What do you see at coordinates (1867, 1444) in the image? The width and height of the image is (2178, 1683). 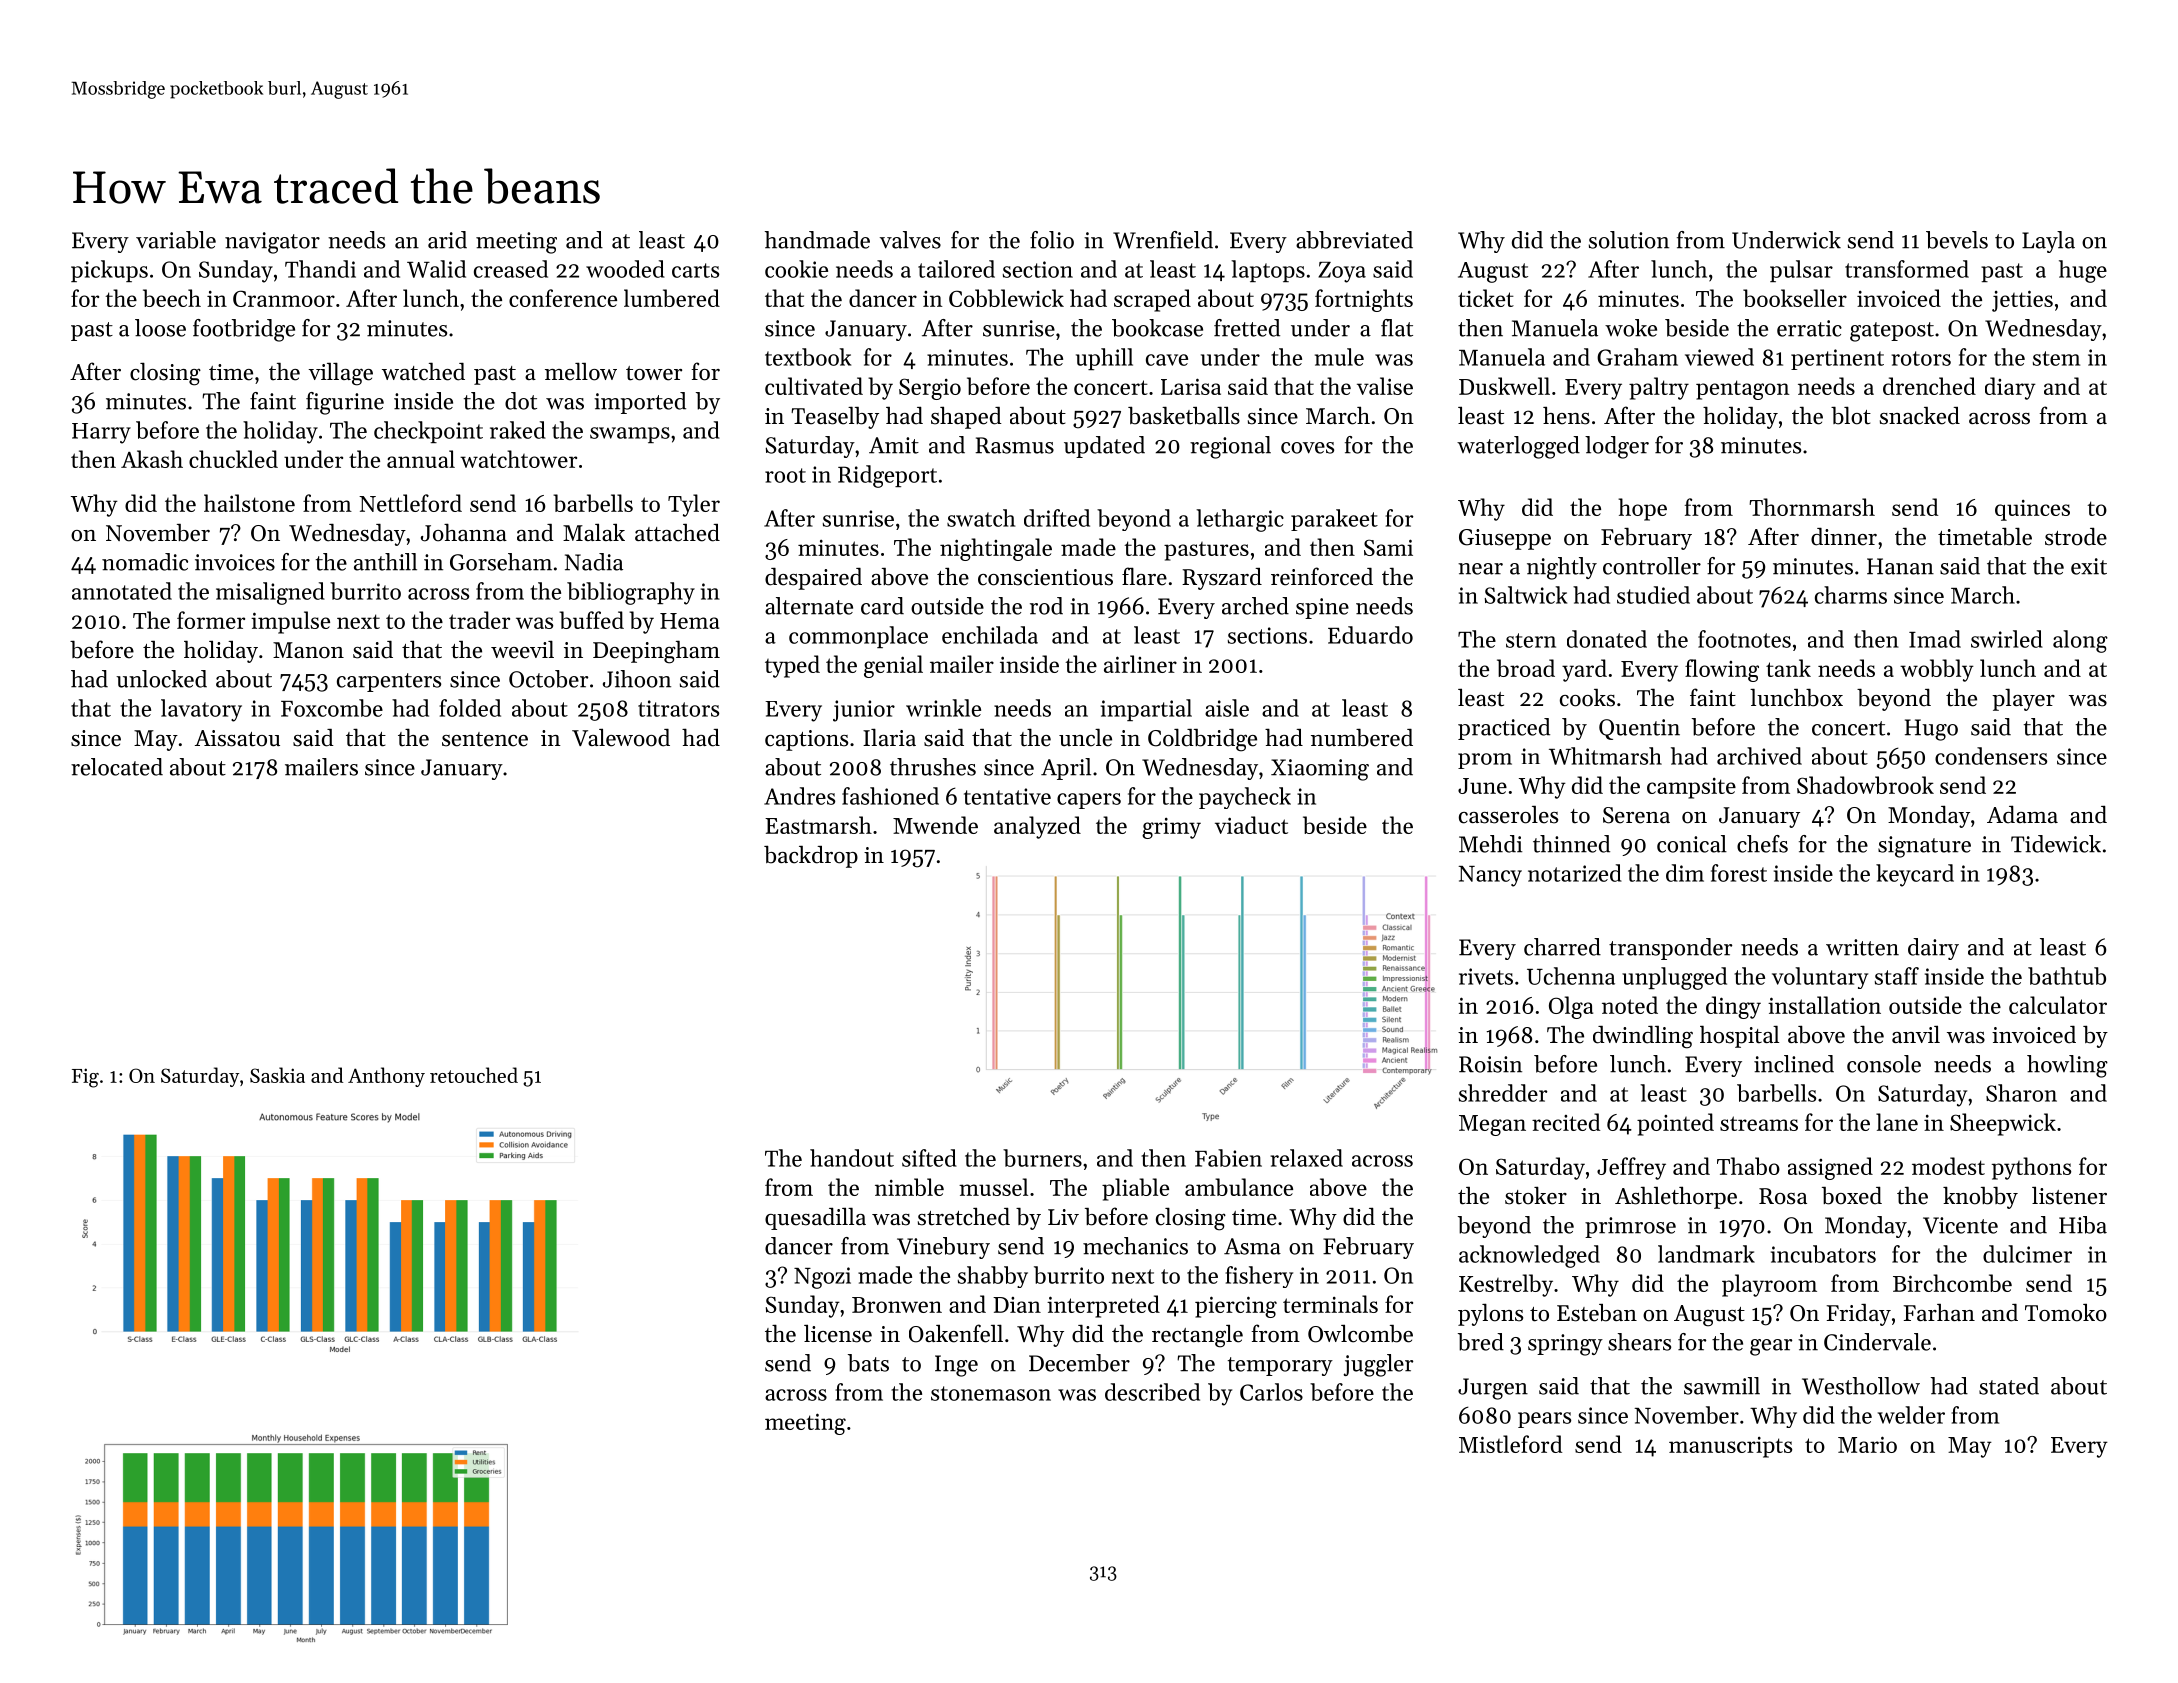 I see `Mario` at bounding box center [1867, 1444].
